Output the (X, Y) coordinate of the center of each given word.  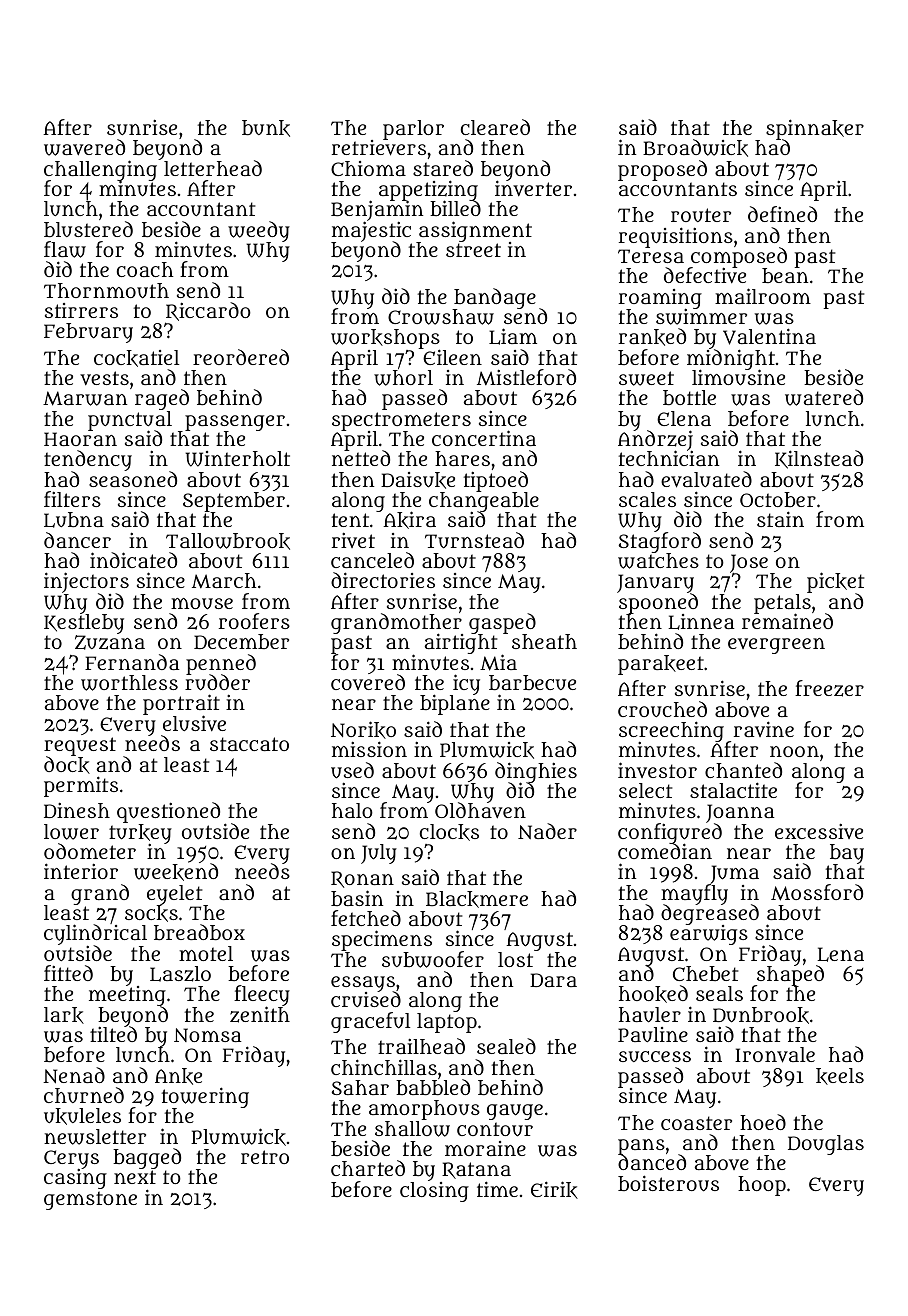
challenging (100, 171)
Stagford (660, 543)
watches (658, 561)
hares (462, 458)
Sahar (360, 1087)
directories (383, 580)
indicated (133, 560)
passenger (235, 423)
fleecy (262, 996)
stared (443, 168)
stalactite (733, 790)
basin (357, 898)
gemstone (90, 1200)
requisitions (676, 237)
